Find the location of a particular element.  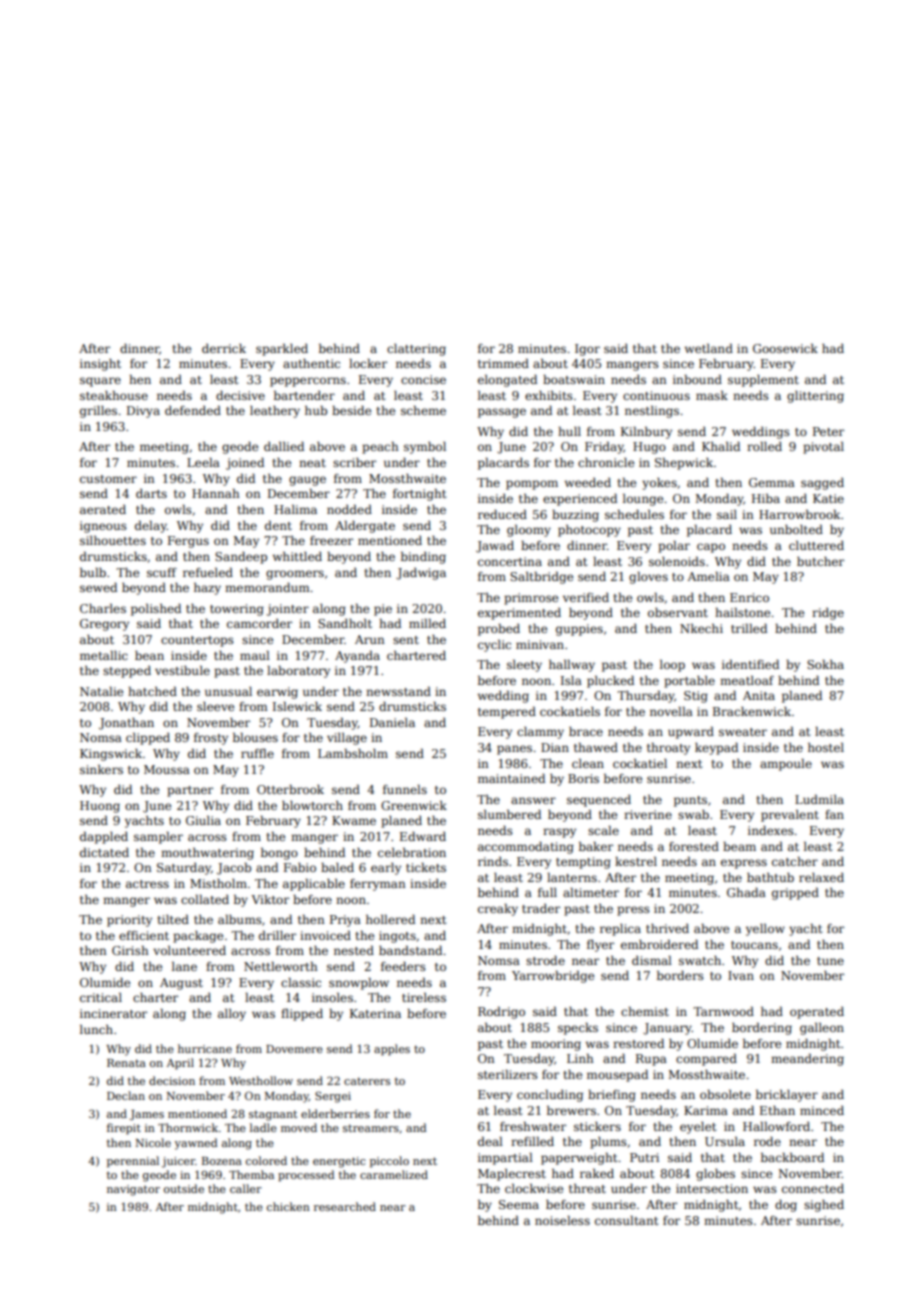

James is located at coordinates (146, 1115).
